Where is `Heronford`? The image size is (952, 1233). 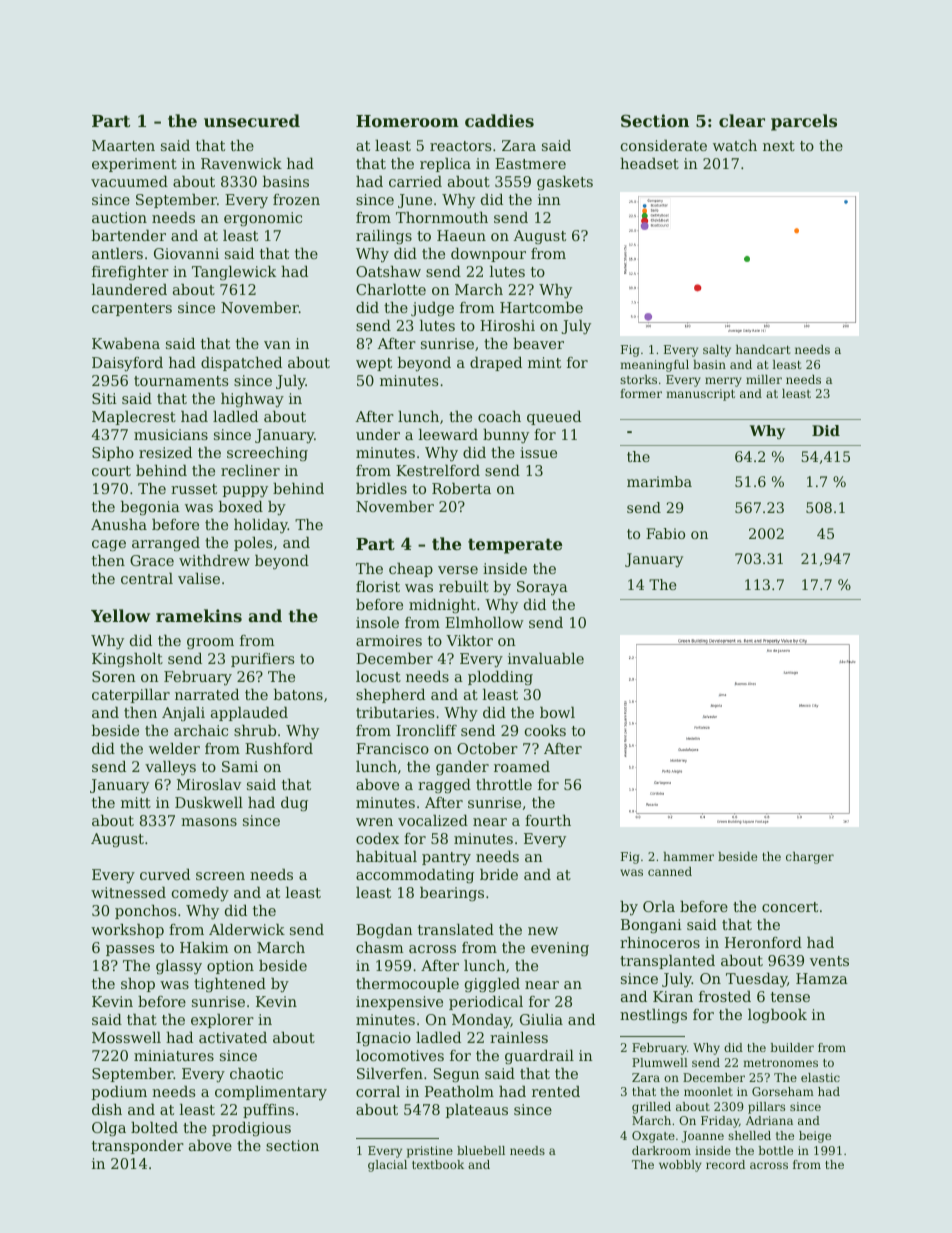 Heronford is located at coordinates (763, 942).
